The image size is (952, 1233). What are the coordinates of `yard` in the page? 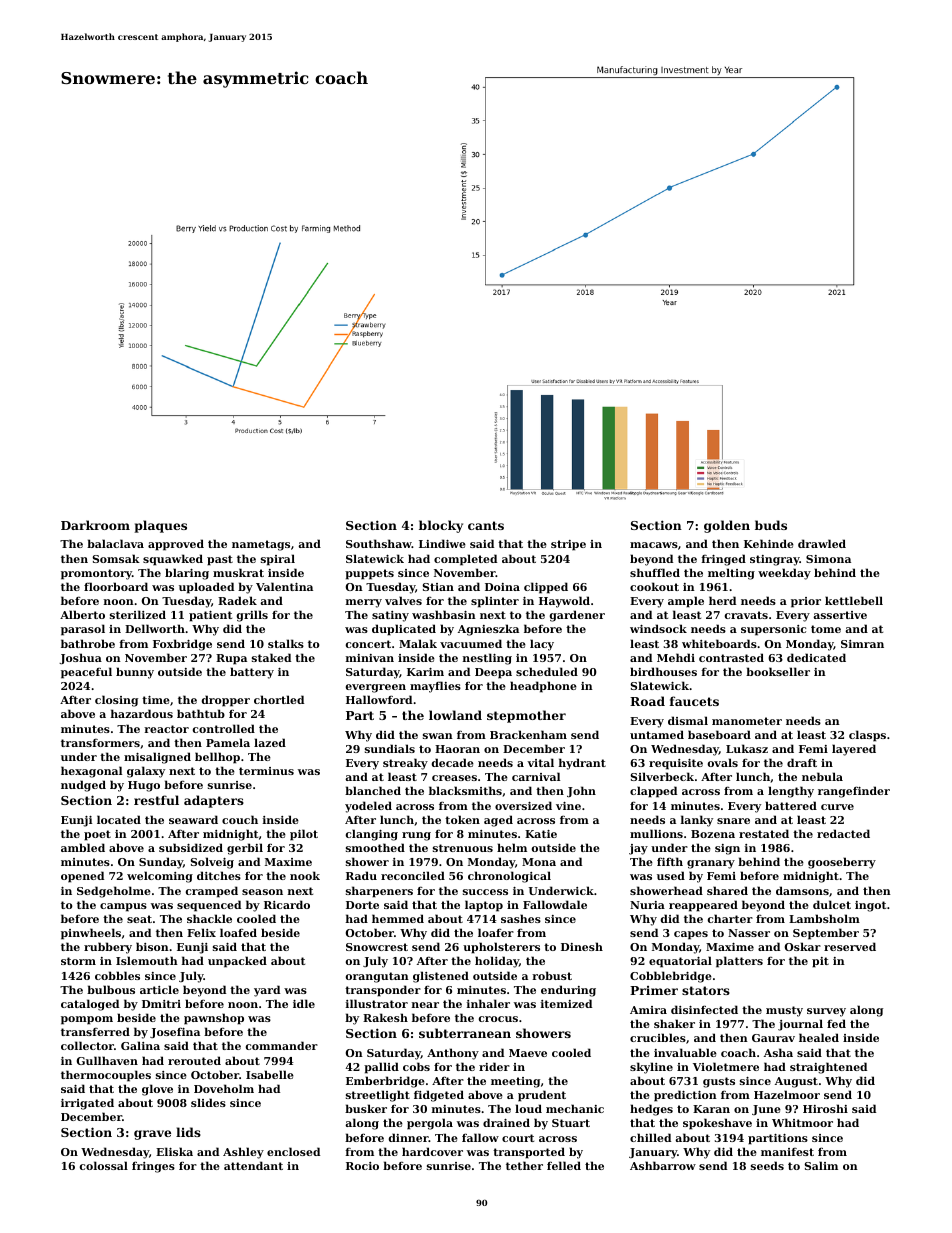 It's located at (267, 991).
